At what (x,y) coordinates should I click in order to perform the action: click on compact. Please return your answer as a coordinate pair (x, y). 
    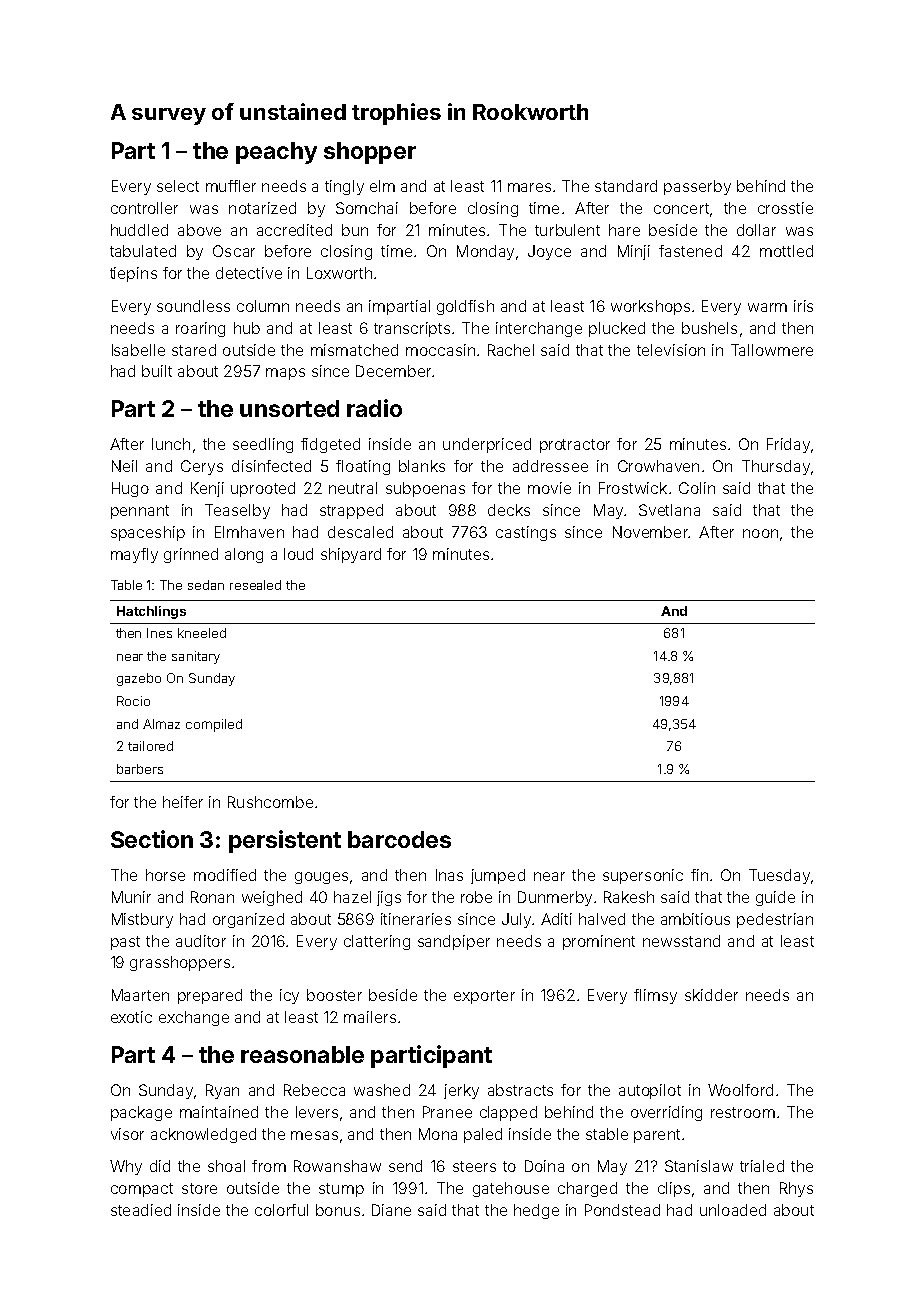
    Looking at the image, I should click on (142, 1190).
